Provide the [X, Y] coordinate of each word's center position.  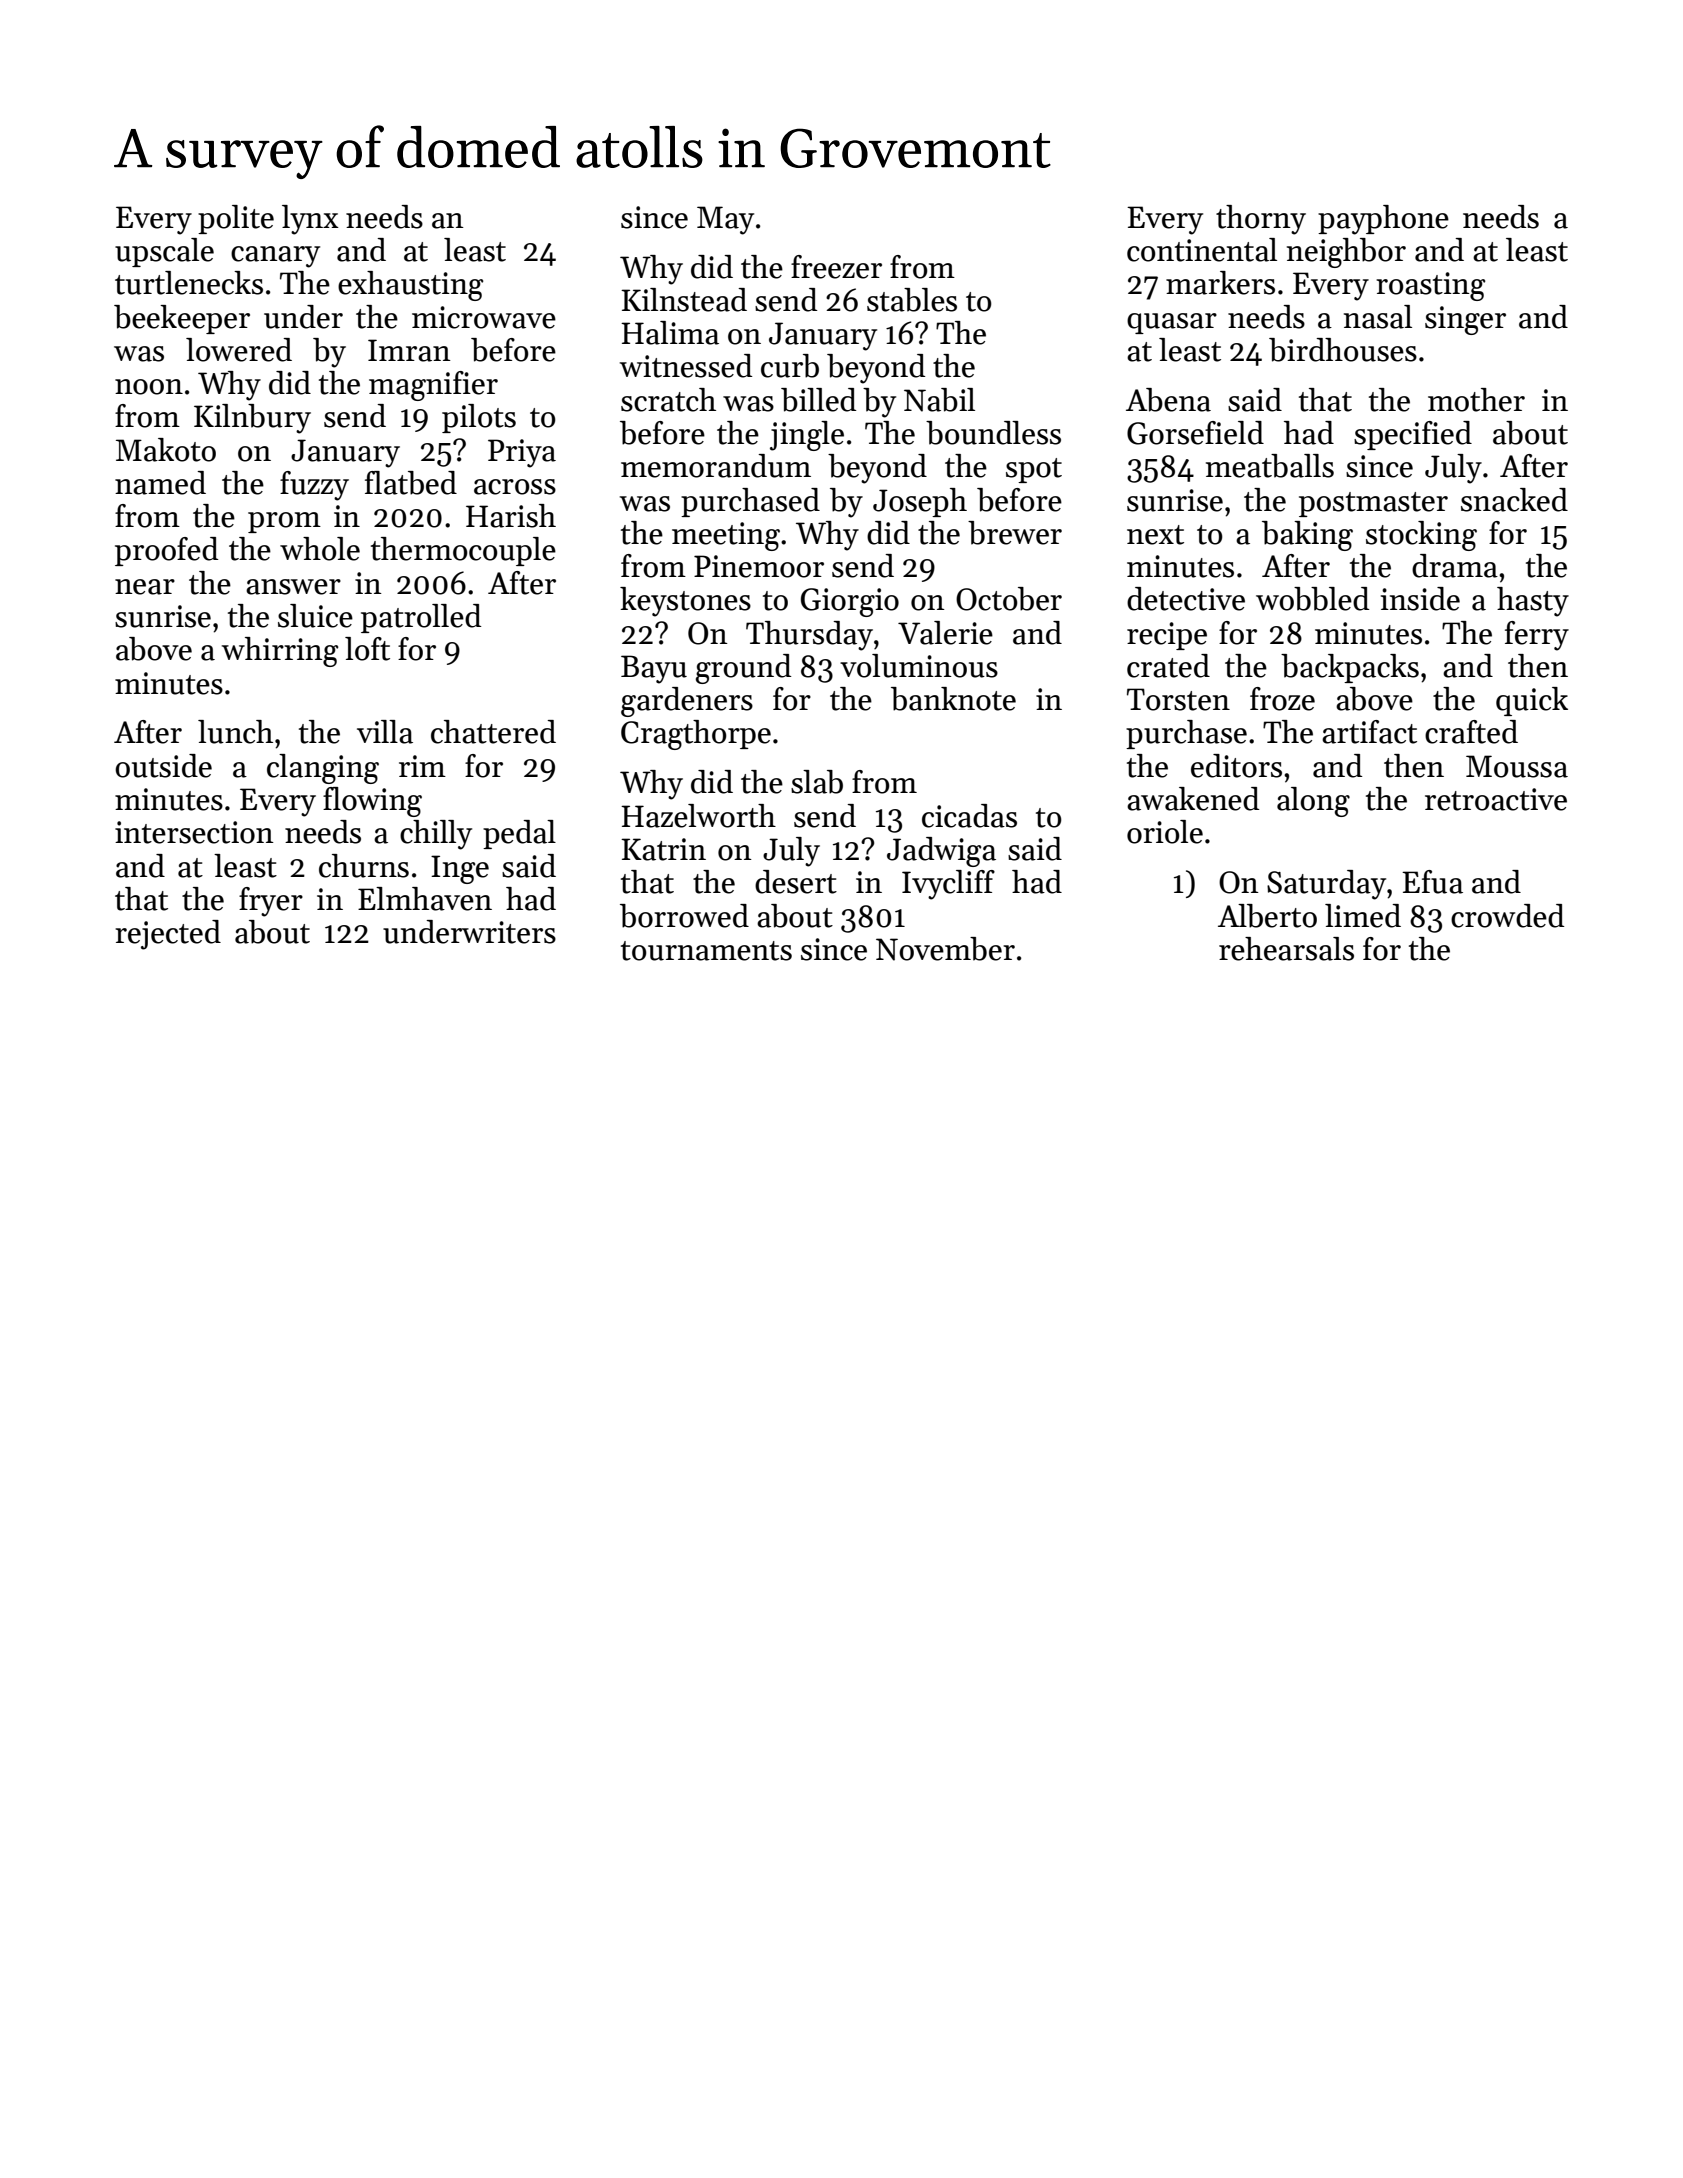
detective [1186, 599]
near [145, 587]
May [725, 220]
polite [236, 219]
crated [1168, 666]
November [945, 949]
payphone [1383, 220]
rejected [168, 935]
